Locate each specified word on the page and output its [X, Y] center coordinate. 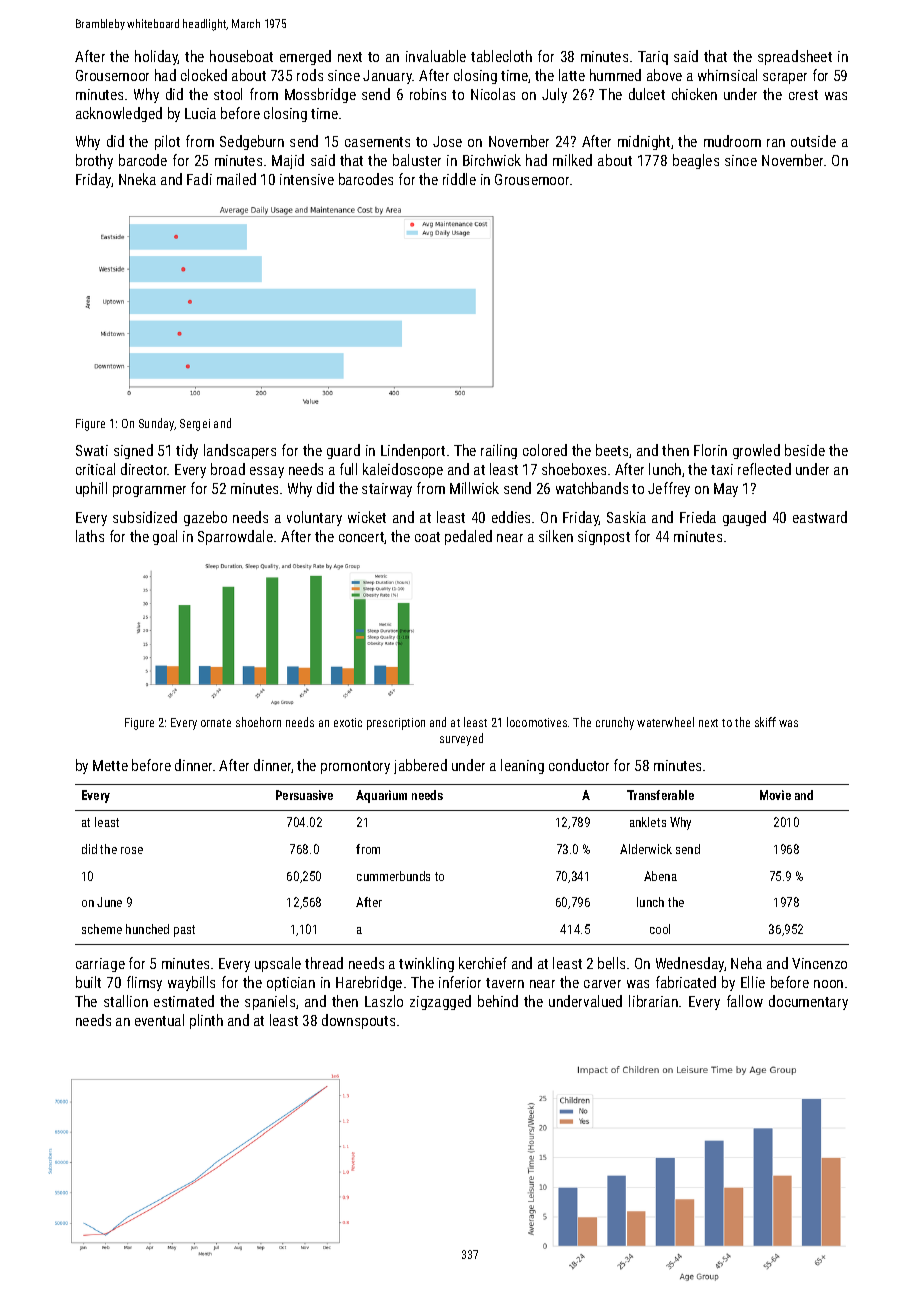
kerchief [483, 963]
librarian [653, 1001]
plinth [206, 1021]
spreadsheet [795, 57]
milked [572, 160]
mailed [236, 179]
